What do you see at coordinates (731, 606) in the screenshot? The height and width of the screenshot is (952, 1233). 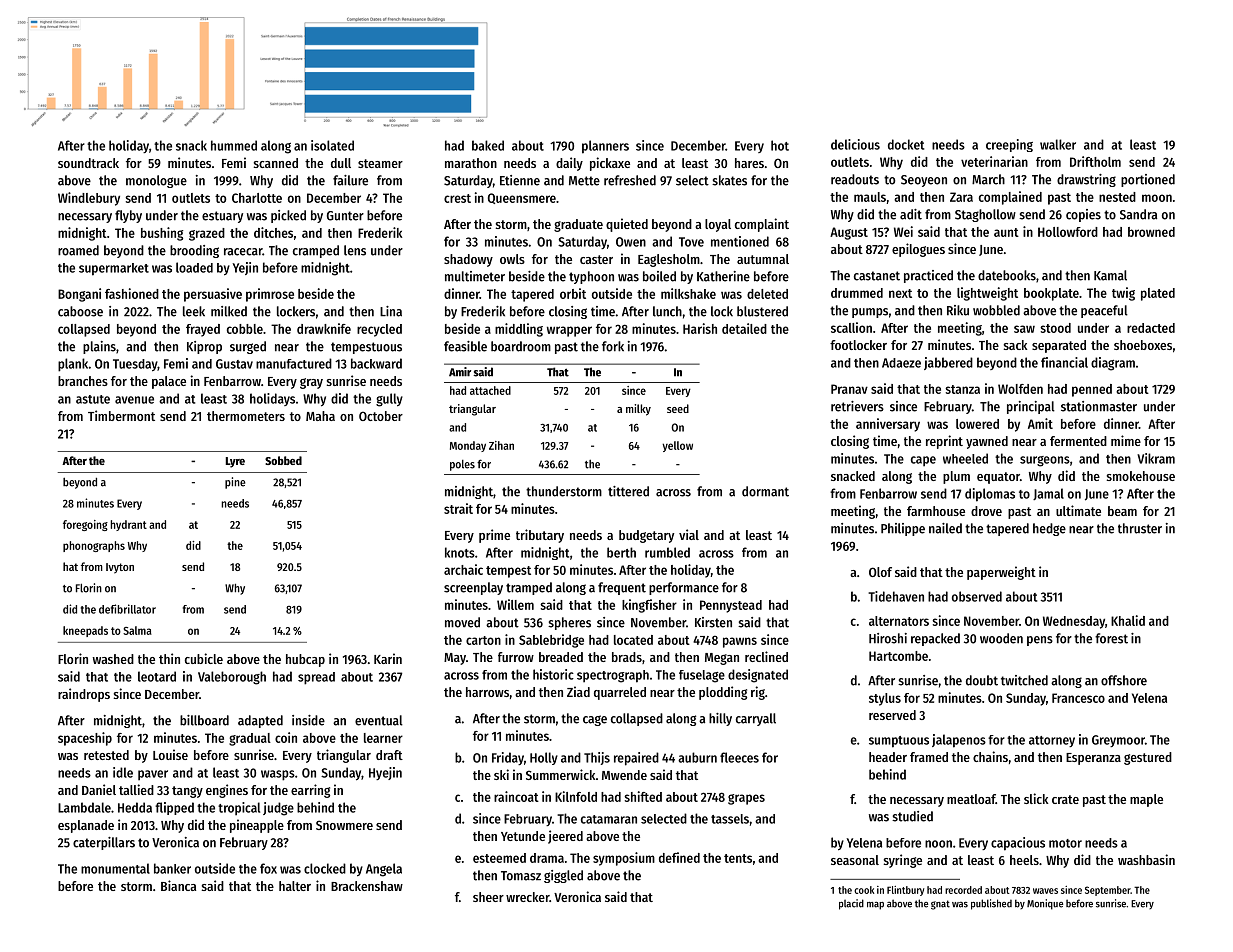 I see `Pennystead` at bounding box center [731, 606].
